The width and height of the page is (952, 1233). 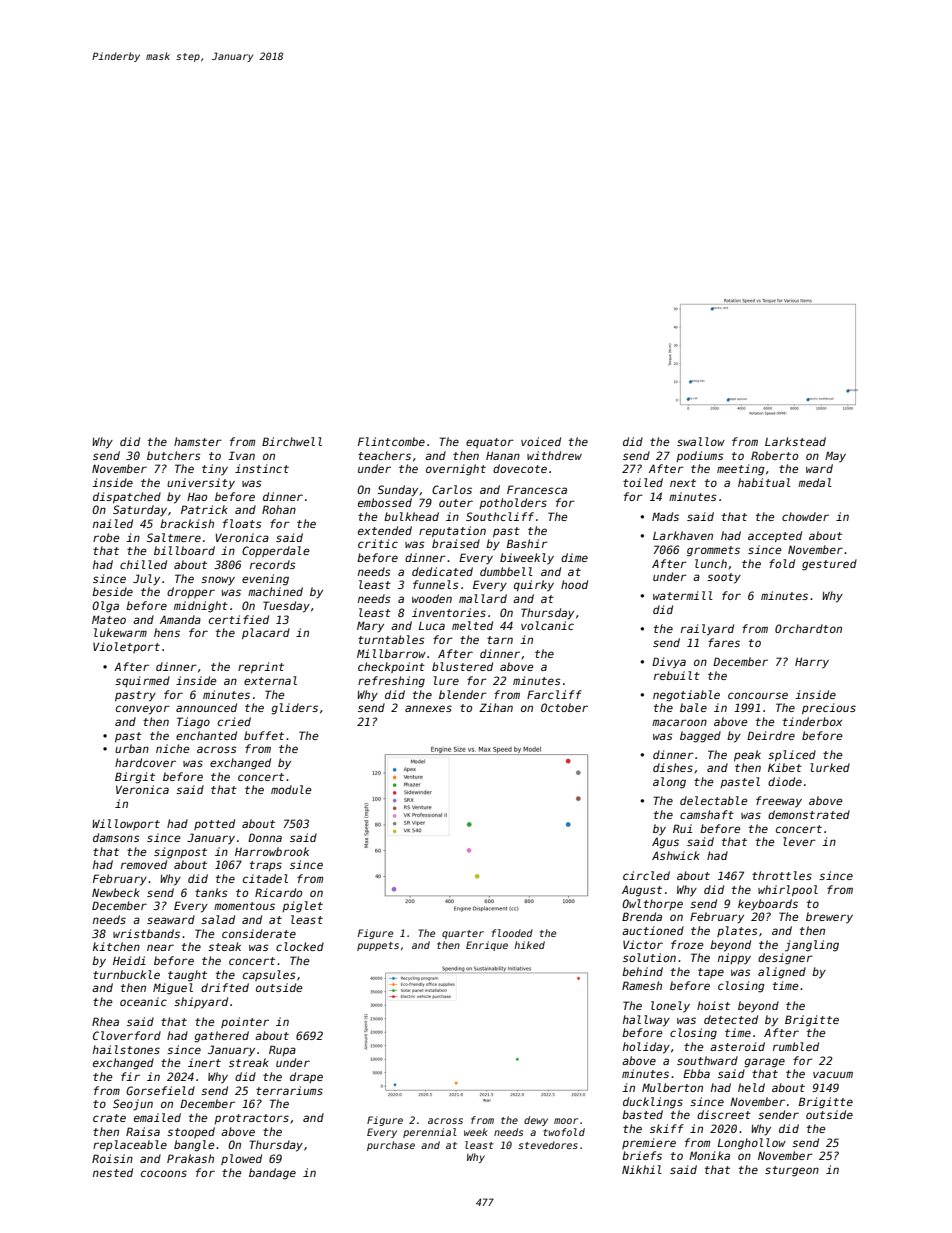 What do you see at coordinates (302, 907) in the page?
I see `piglet` at bounding box center [302, 907].
